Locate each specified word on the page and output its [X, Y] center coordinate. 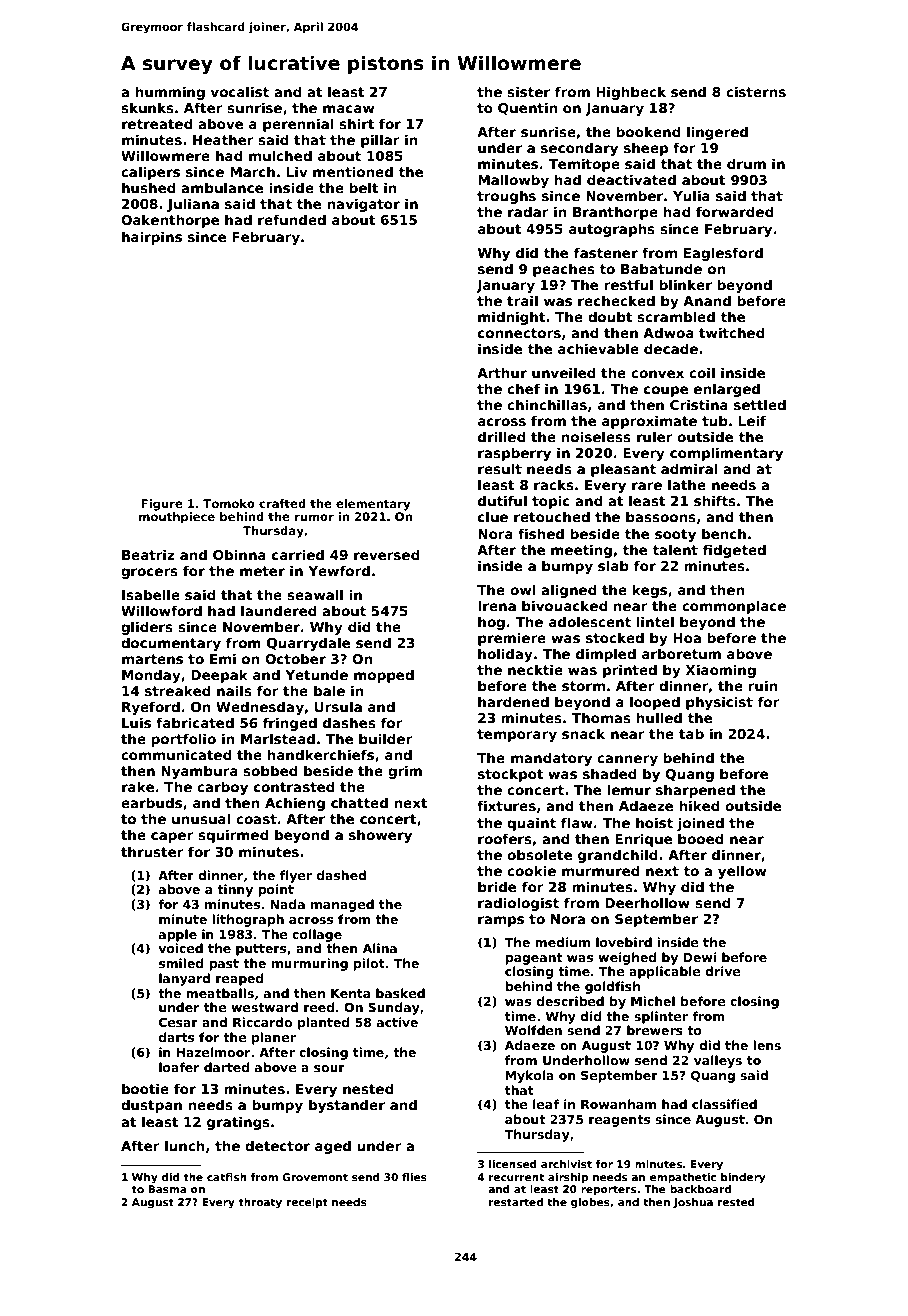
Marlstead [278, 738]
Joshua [693, 1203]
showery [380, 836]
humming [170, 93]
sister [528, 91]
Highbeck [631, 93]
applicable [664, 972]
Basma [167, 1189]
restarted [516, 1202]
